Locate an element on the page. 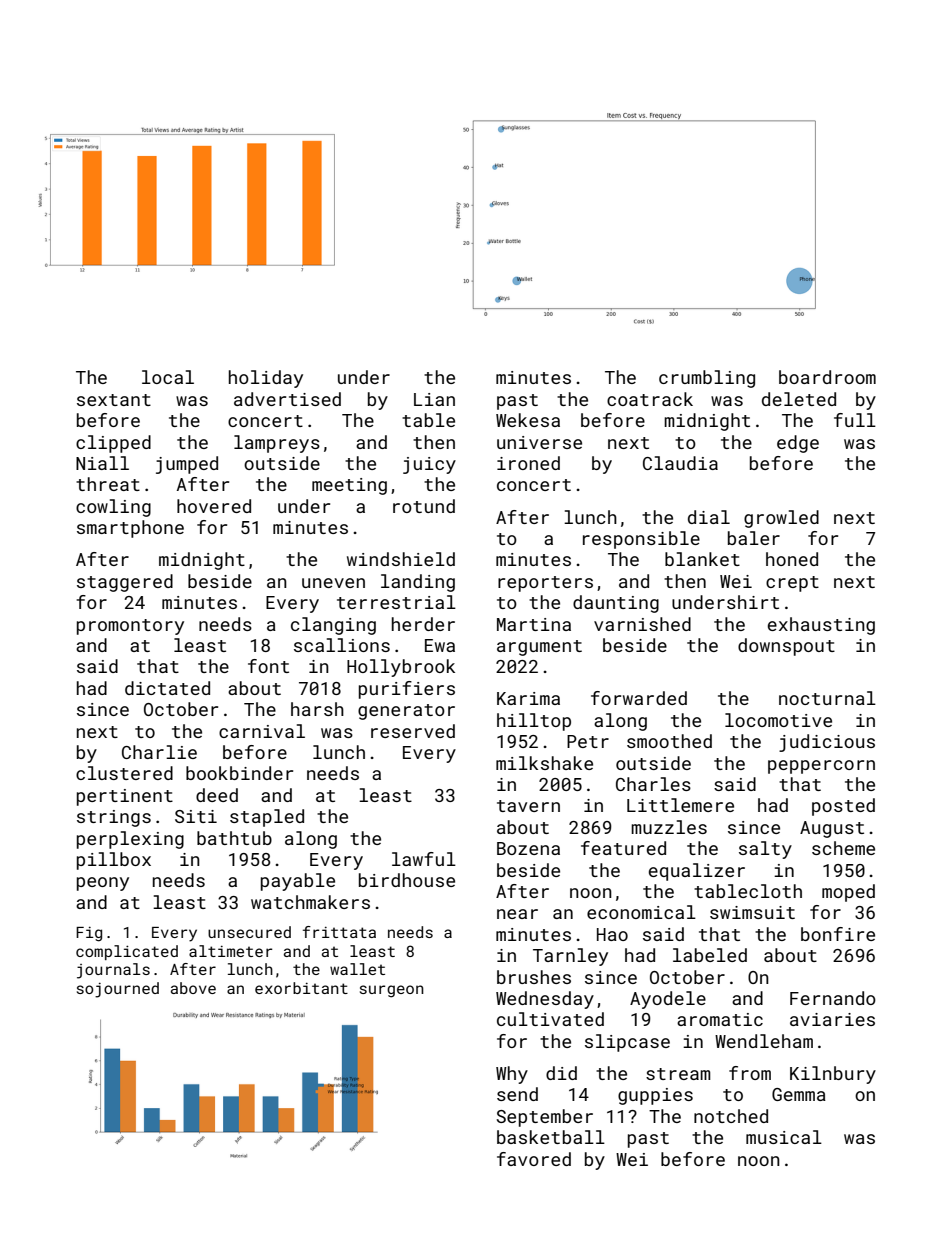 This image has height=1233, width=952. reserved is located at coordinates (413, 731).
